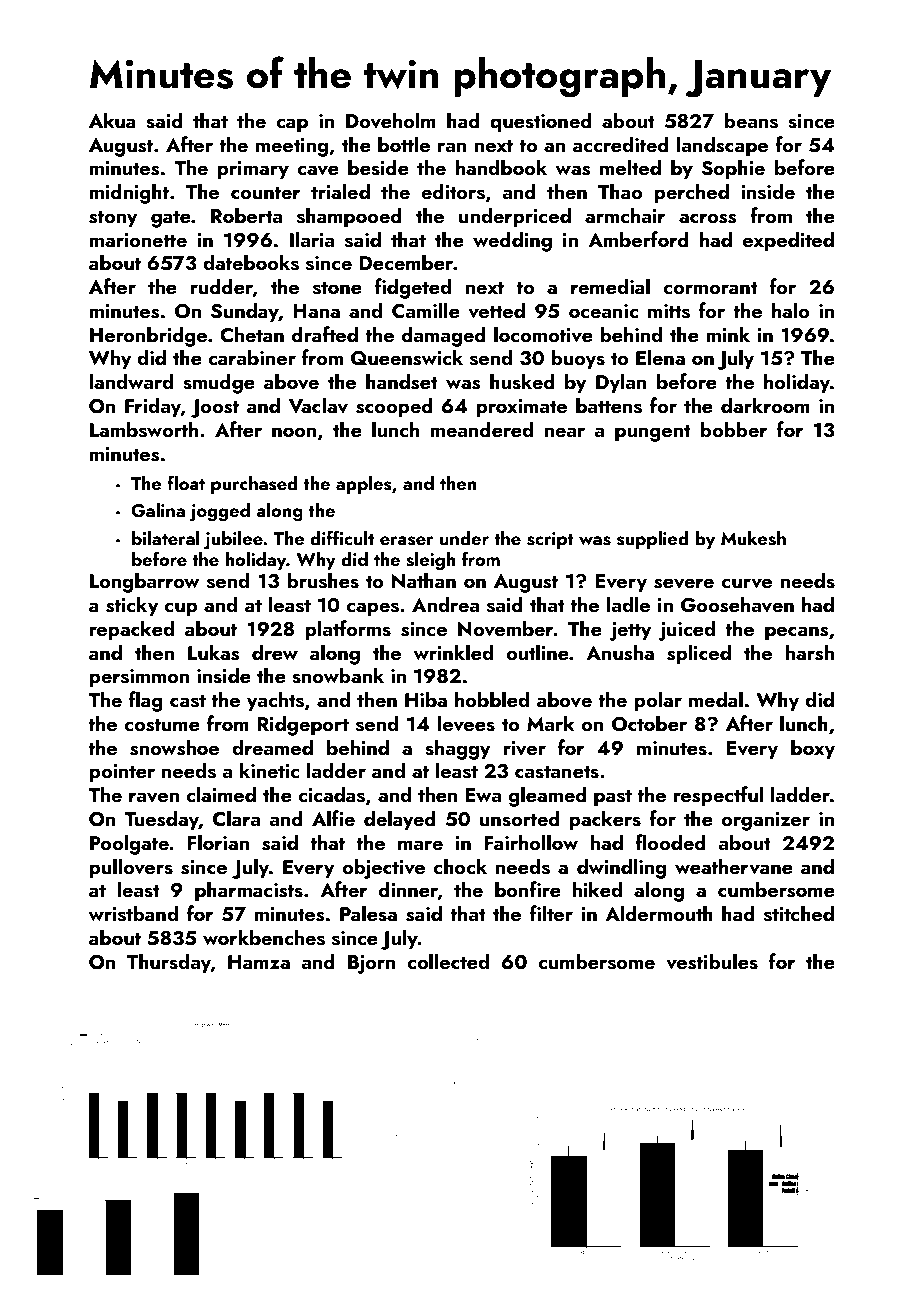  Describe the element at coordinates (734, 429) in the document. I see `bobber` at that location.
